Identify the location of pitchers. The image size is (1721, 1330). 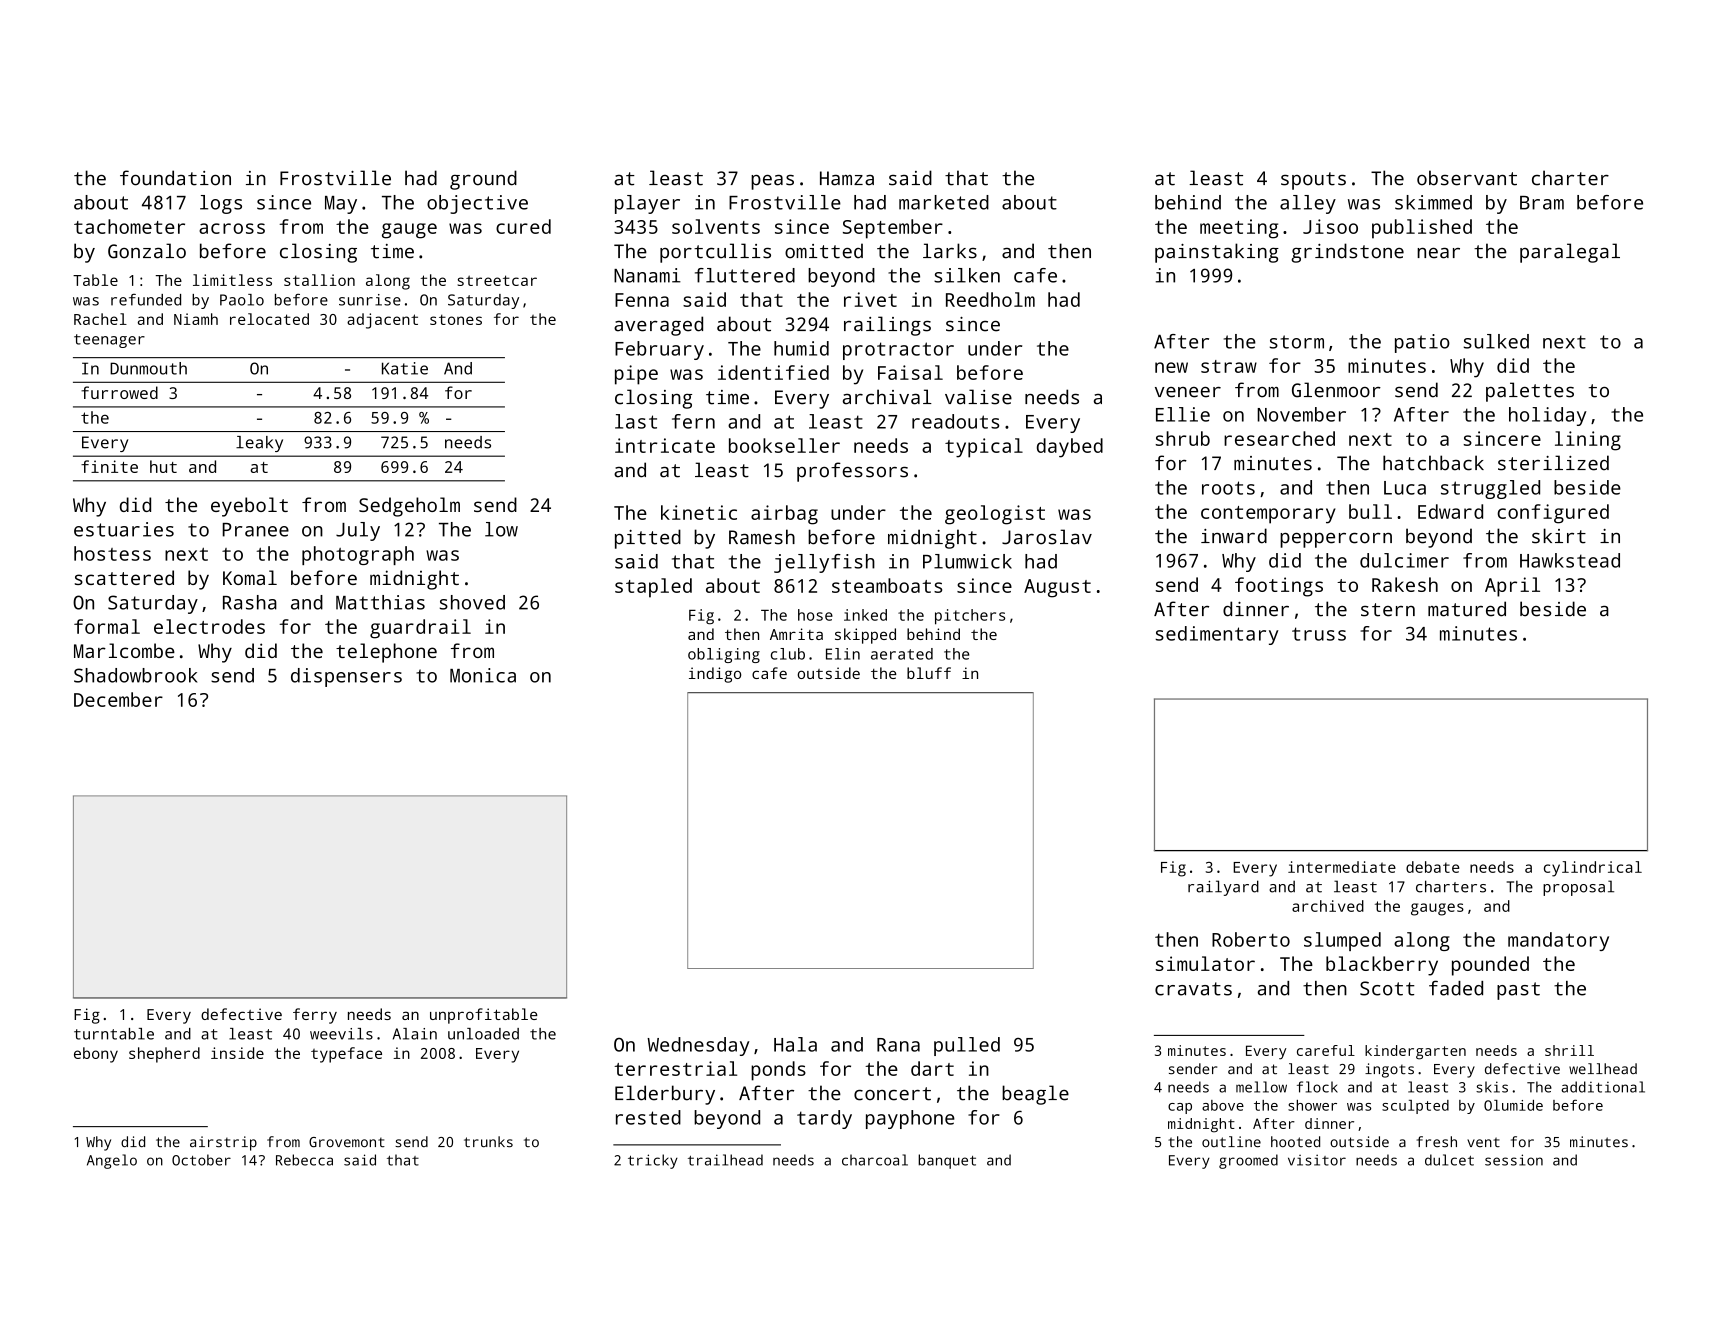
(970, 617).
